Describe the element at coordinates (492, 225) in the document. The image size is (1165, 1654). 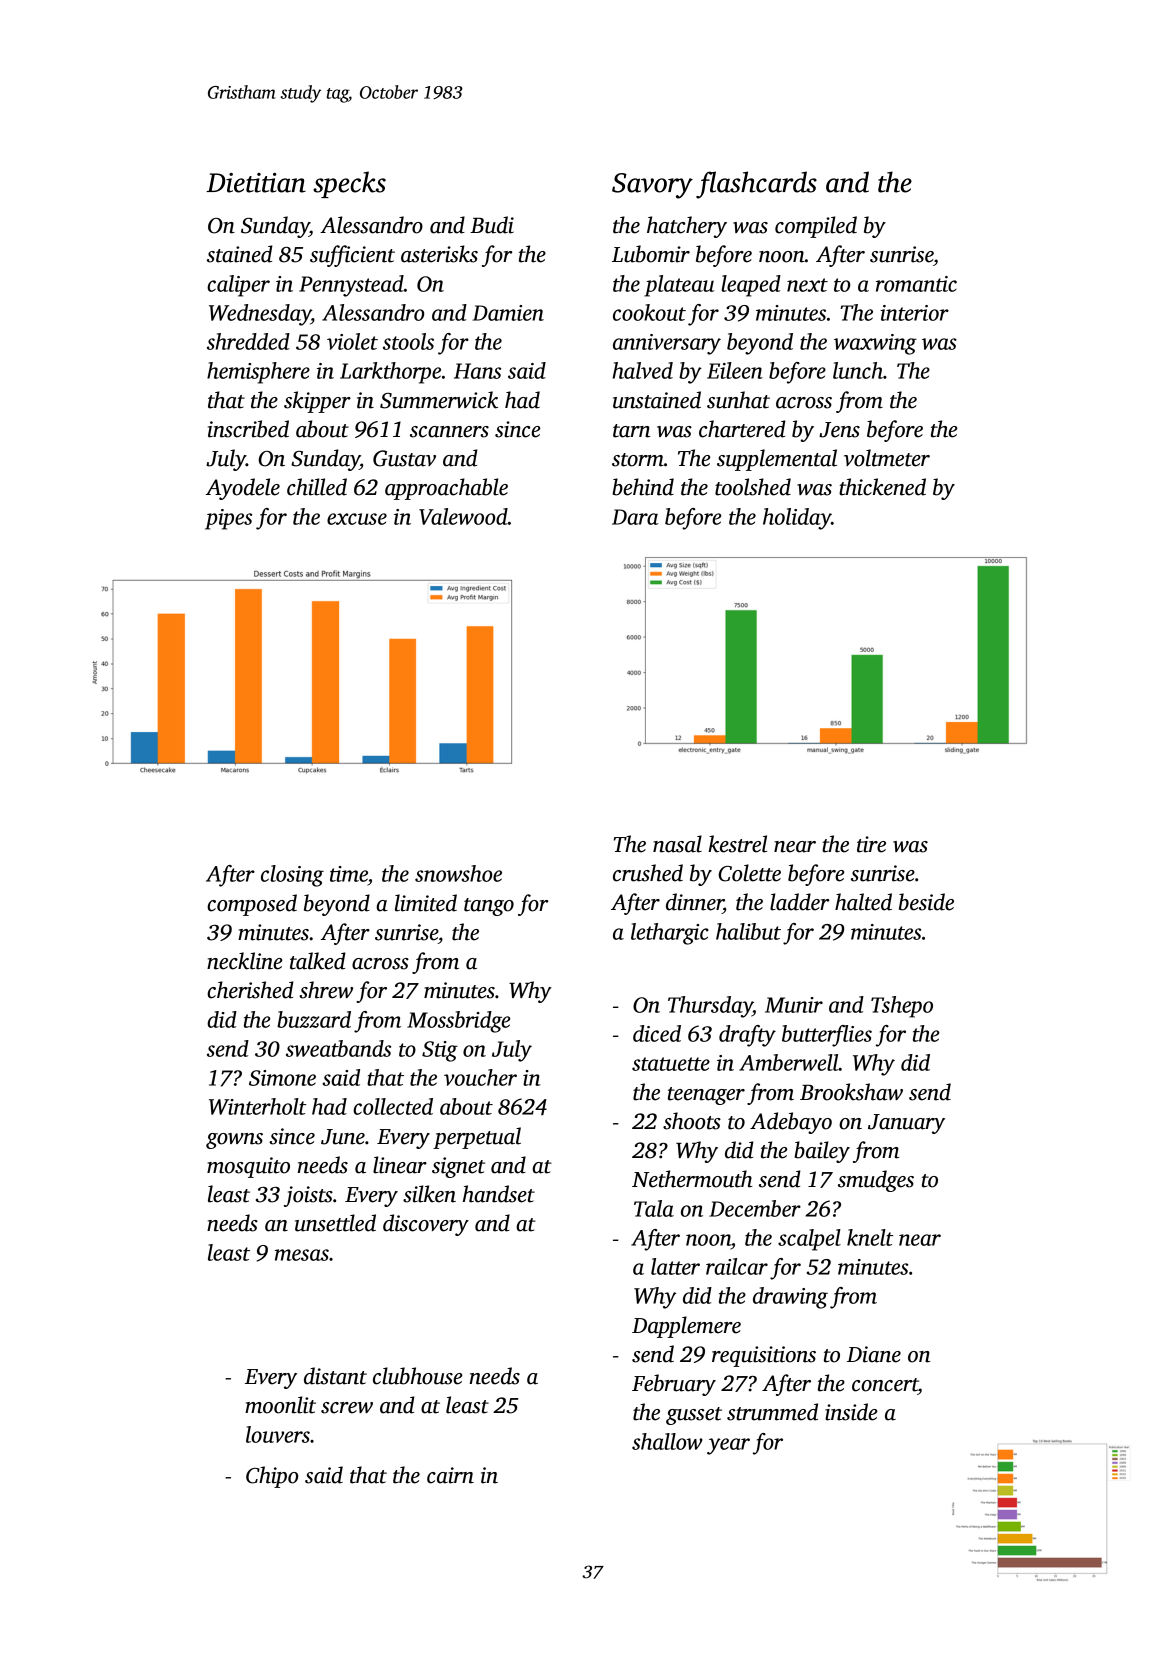
I see `Budi` at that location.
